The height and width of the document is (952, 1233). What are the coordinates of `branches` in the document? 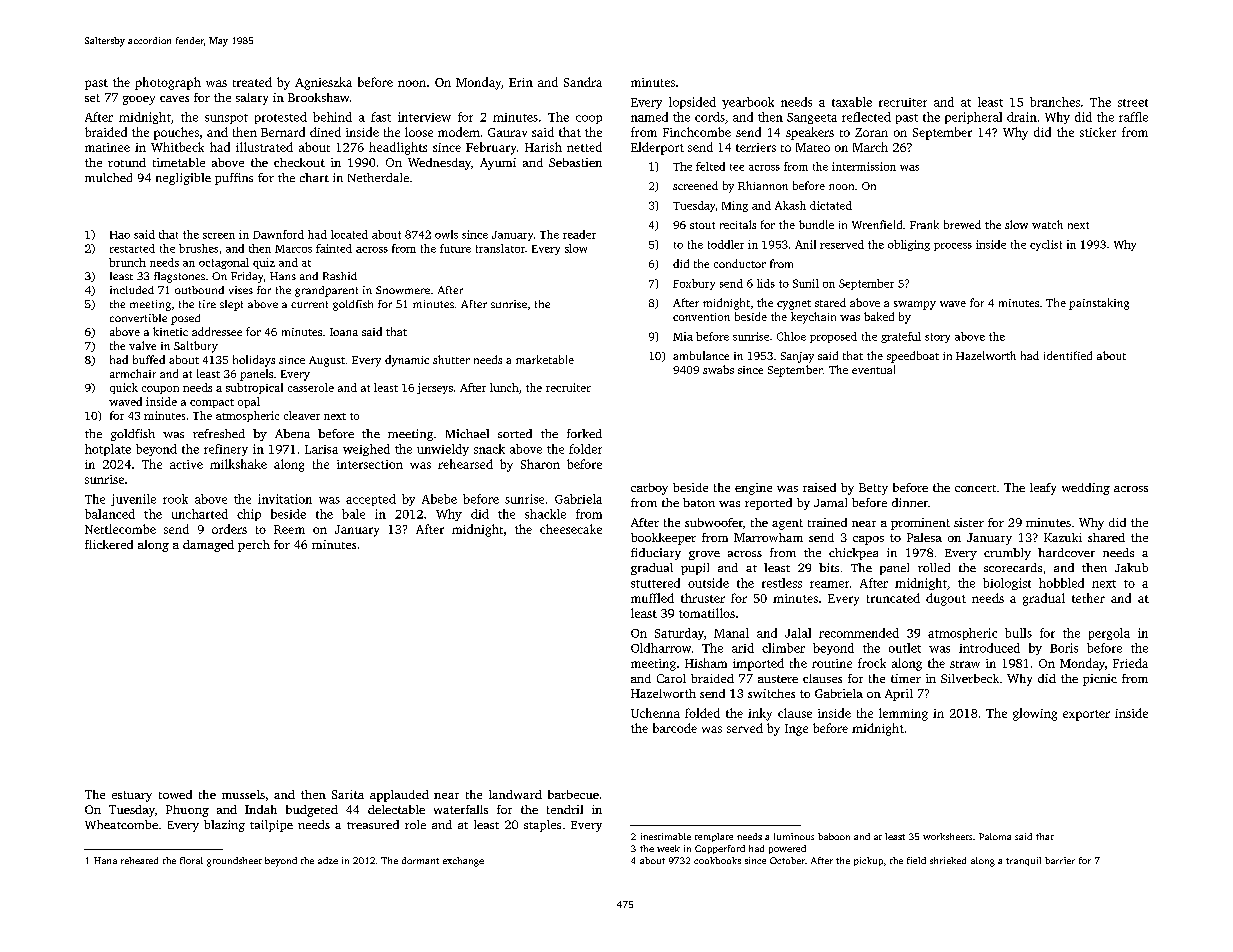 It's located at (1055, 102).
